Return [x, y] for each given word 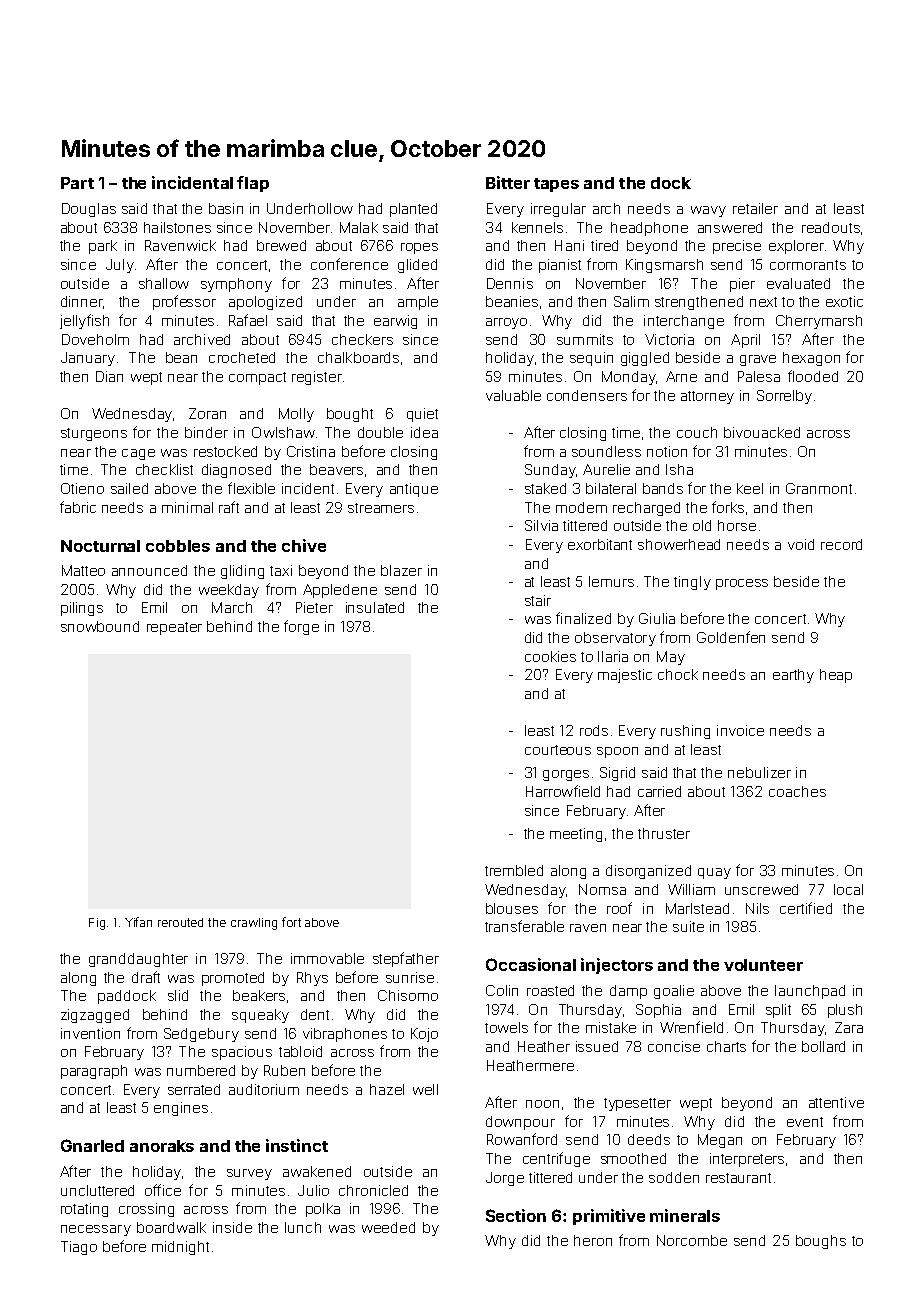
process [742, 584]
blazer [401, 570]
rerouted [180, 922]
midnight [180, 1248]
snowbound [100, 626]
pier [742, 285]
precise [737, 247]
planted [413, 210]
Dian [109, 376]
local [848, 889]
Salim [631, 301]
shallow [164, 283]
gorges [566, 775]
